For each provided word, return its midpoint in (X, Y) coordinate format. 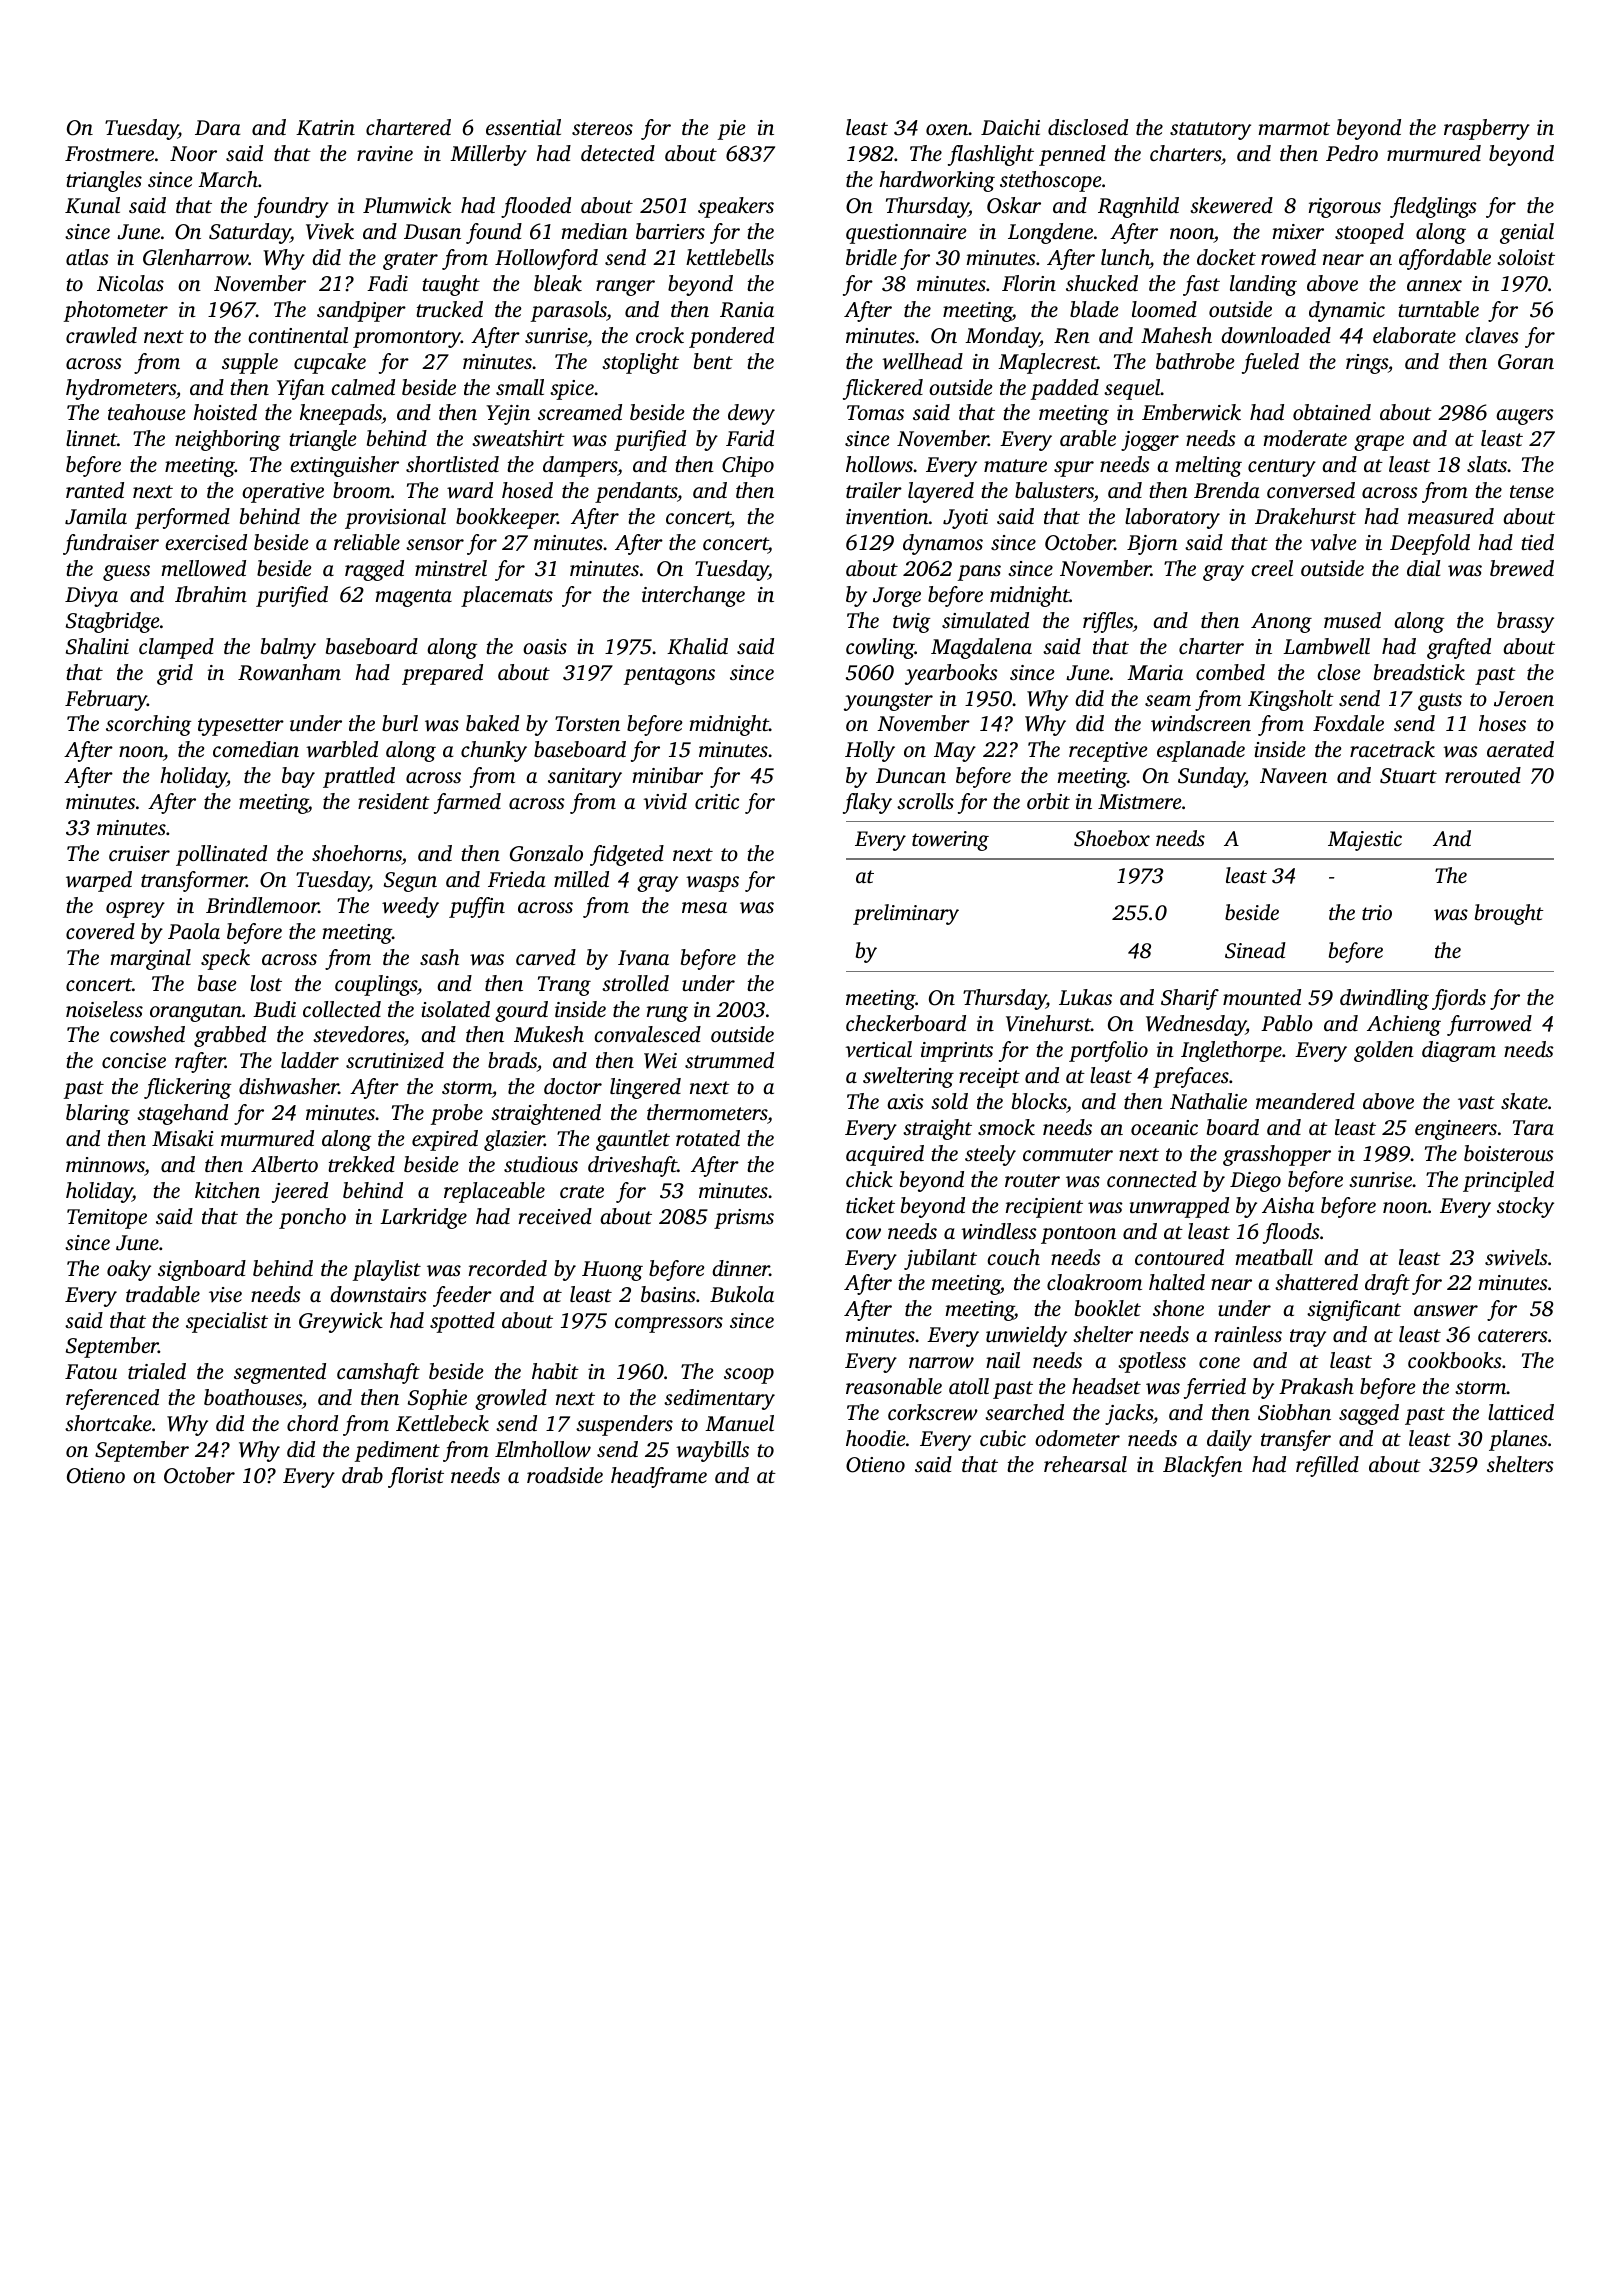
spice (572, 390)
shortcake (108, 1423)
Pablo (1287, 1023)
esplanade (1201, 751)
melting (1208, 466)
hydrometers (121, 389)
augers (1525, 417)
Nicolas (130, 283)
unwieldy (1026, 1336)
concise (134, 1060)
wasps (712, 884)
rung (667, 1014)
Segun (410, 882)
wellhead (922, 361)
